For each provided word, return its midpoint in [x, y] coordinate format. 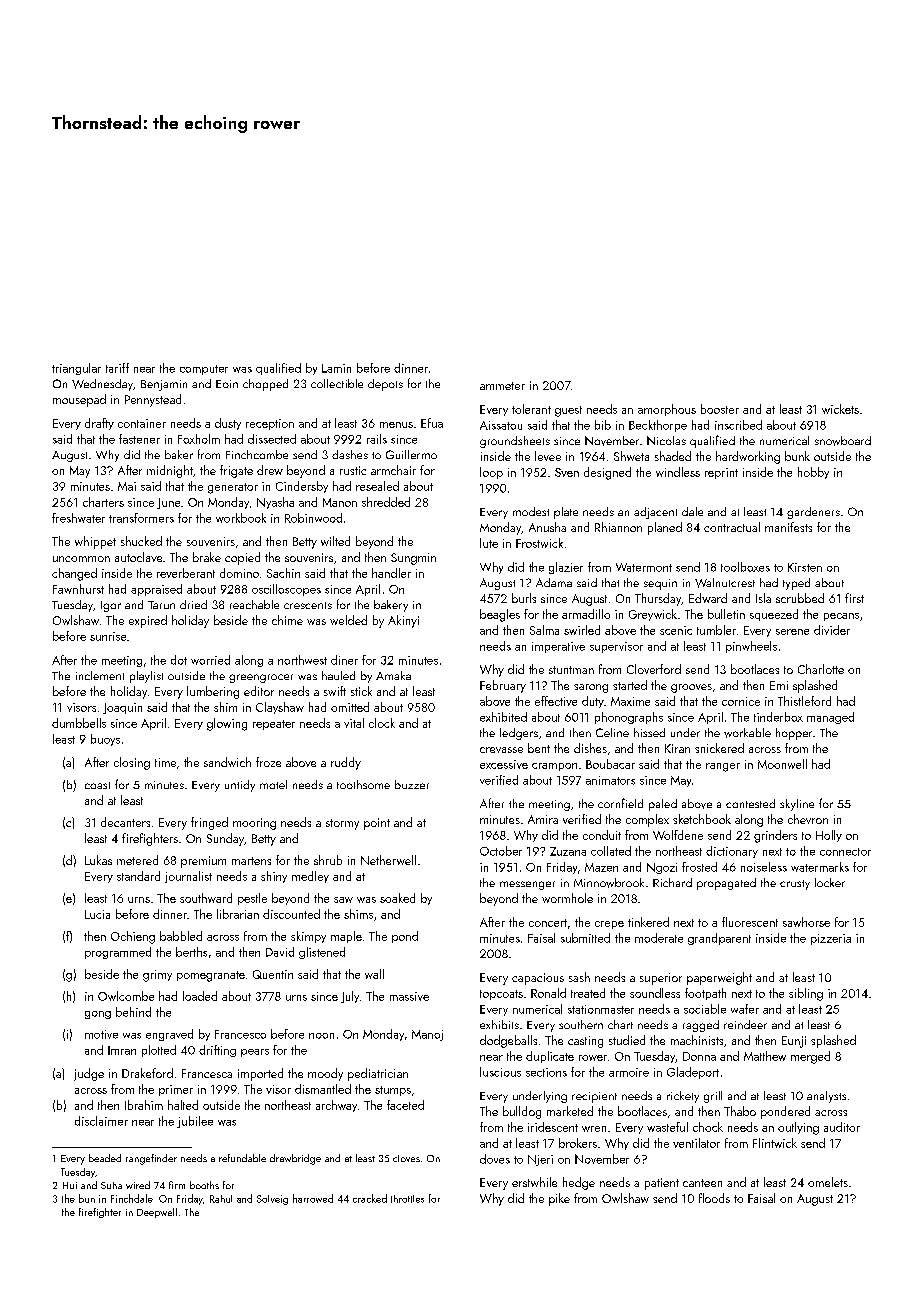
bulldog [522, 1112]
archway [336, 1106]
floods [714, 1198]
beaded [105, 1158]
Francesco [240, 1034]
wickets [840, 409]
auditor [842, 1127]
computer [204, 370]
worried [210, 660]
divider [832, 630]
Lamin [336, 368]
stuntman [571, 670]
